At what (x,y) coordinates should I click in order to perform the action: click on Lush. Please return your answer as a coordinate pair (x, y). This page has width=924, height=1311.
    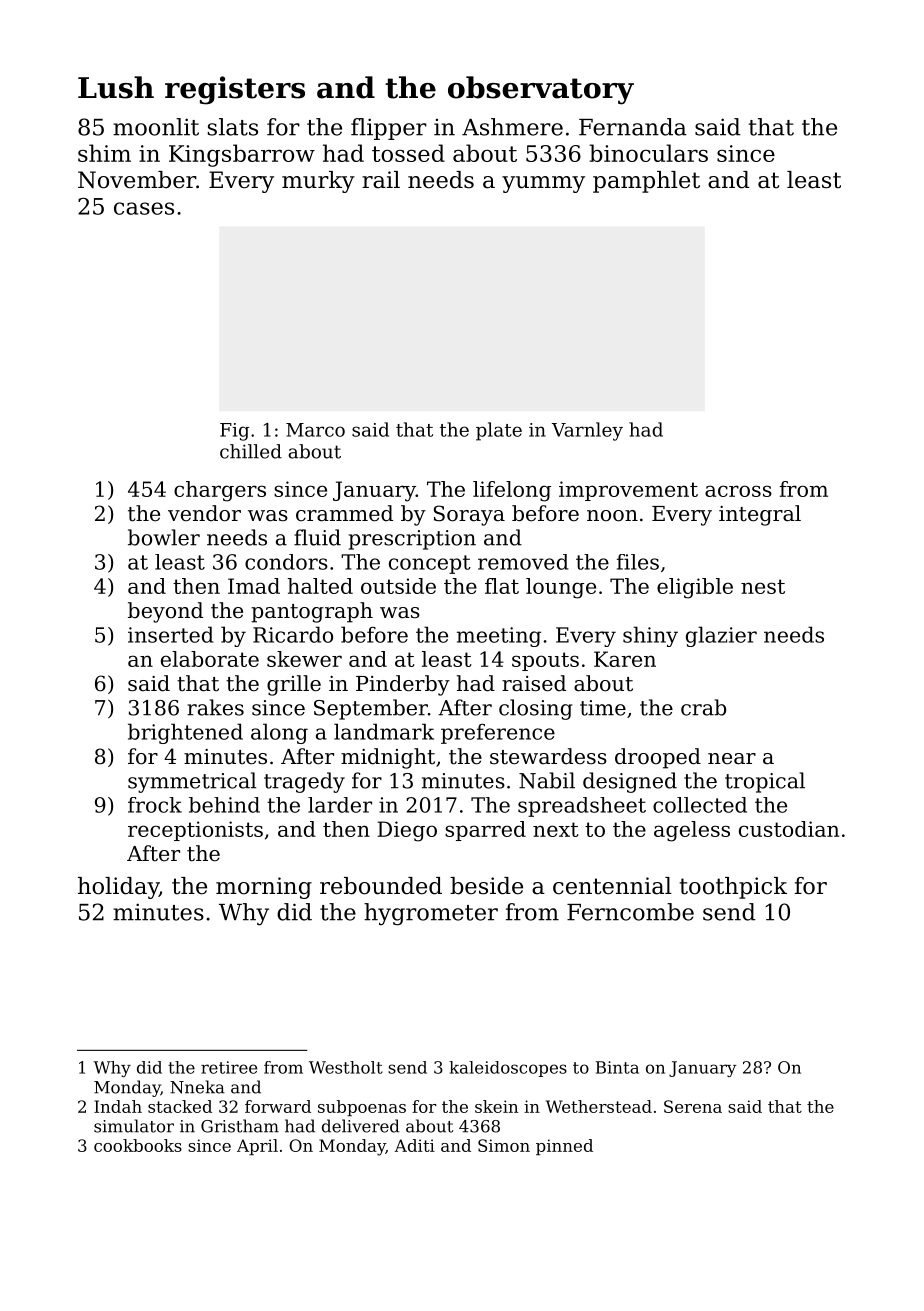
    Looking at the image, I should click on (116, 87).
